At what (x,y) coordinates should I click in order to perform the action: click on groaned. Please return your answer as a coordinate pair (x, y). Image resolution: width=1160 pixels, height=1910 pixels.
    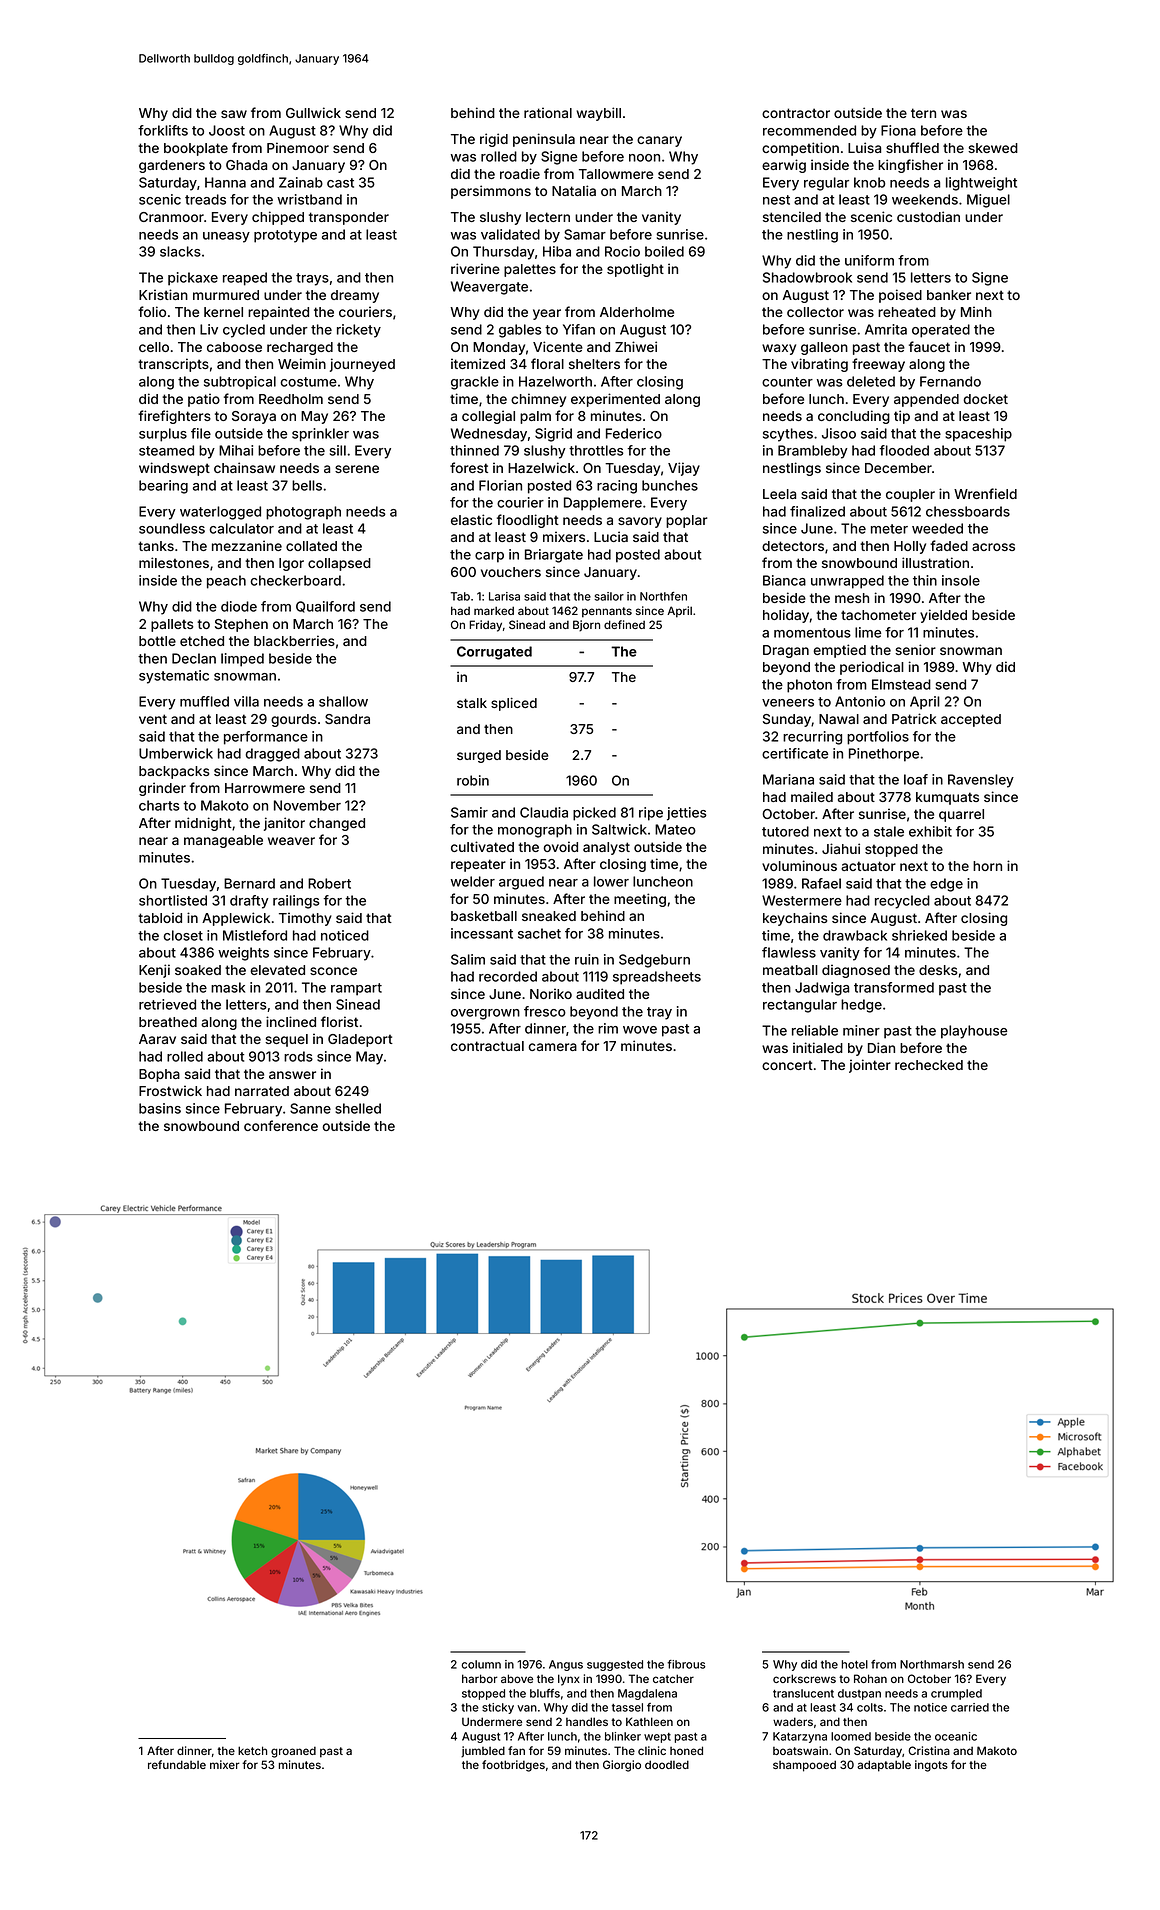
    Looking at the image, I should click on (293, 1752).
